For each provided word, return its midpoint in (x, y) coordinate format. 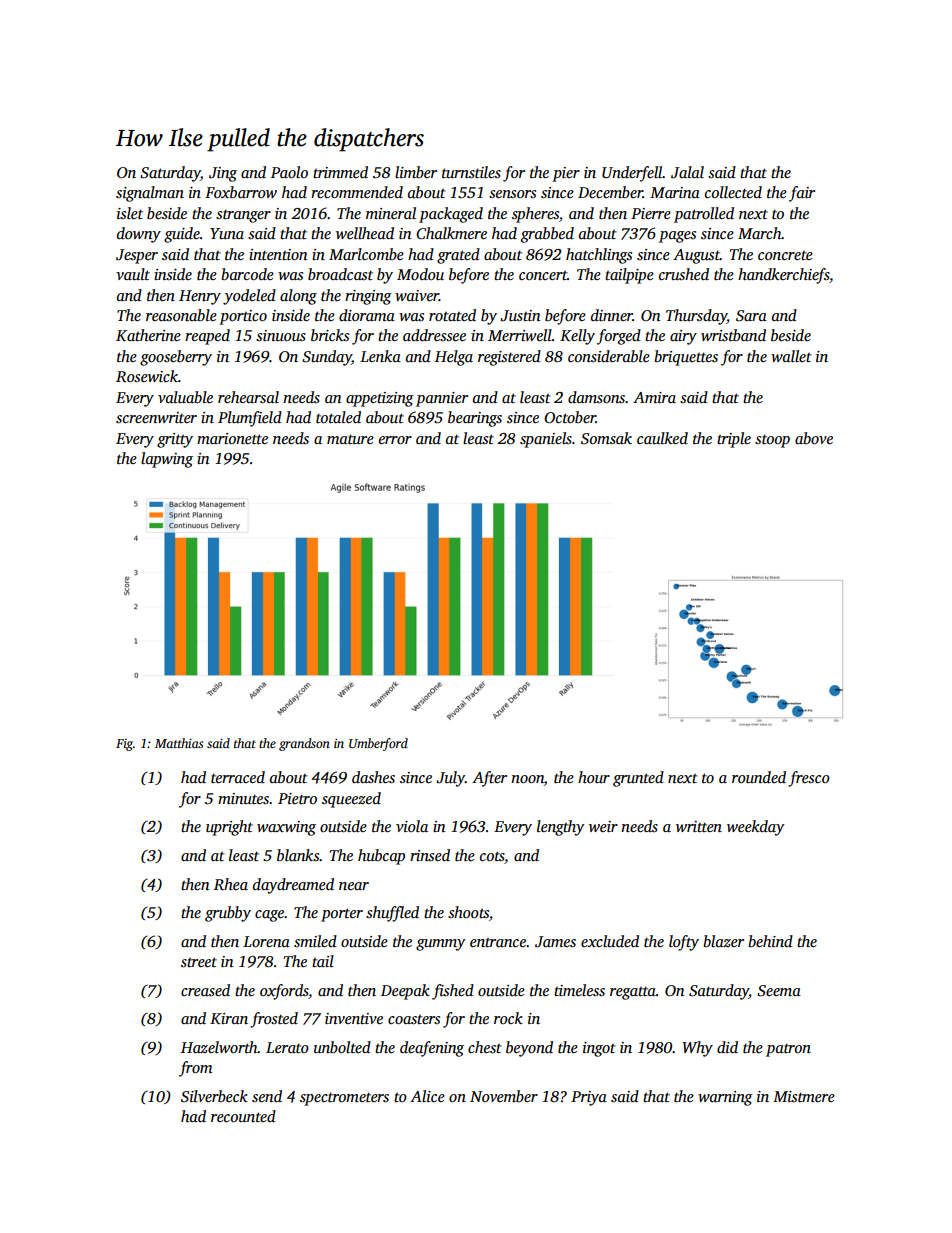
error (395, 440)
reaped (207, 337)
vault (133, 274)
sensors (512, 194)
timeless (579, 990)
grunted (638, 779)
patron (788, 1050)
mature (350, 439)
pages (677, 237)
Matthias (179, 743)
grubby (228, 914)
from (195, 1069)
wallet (791, 356)
